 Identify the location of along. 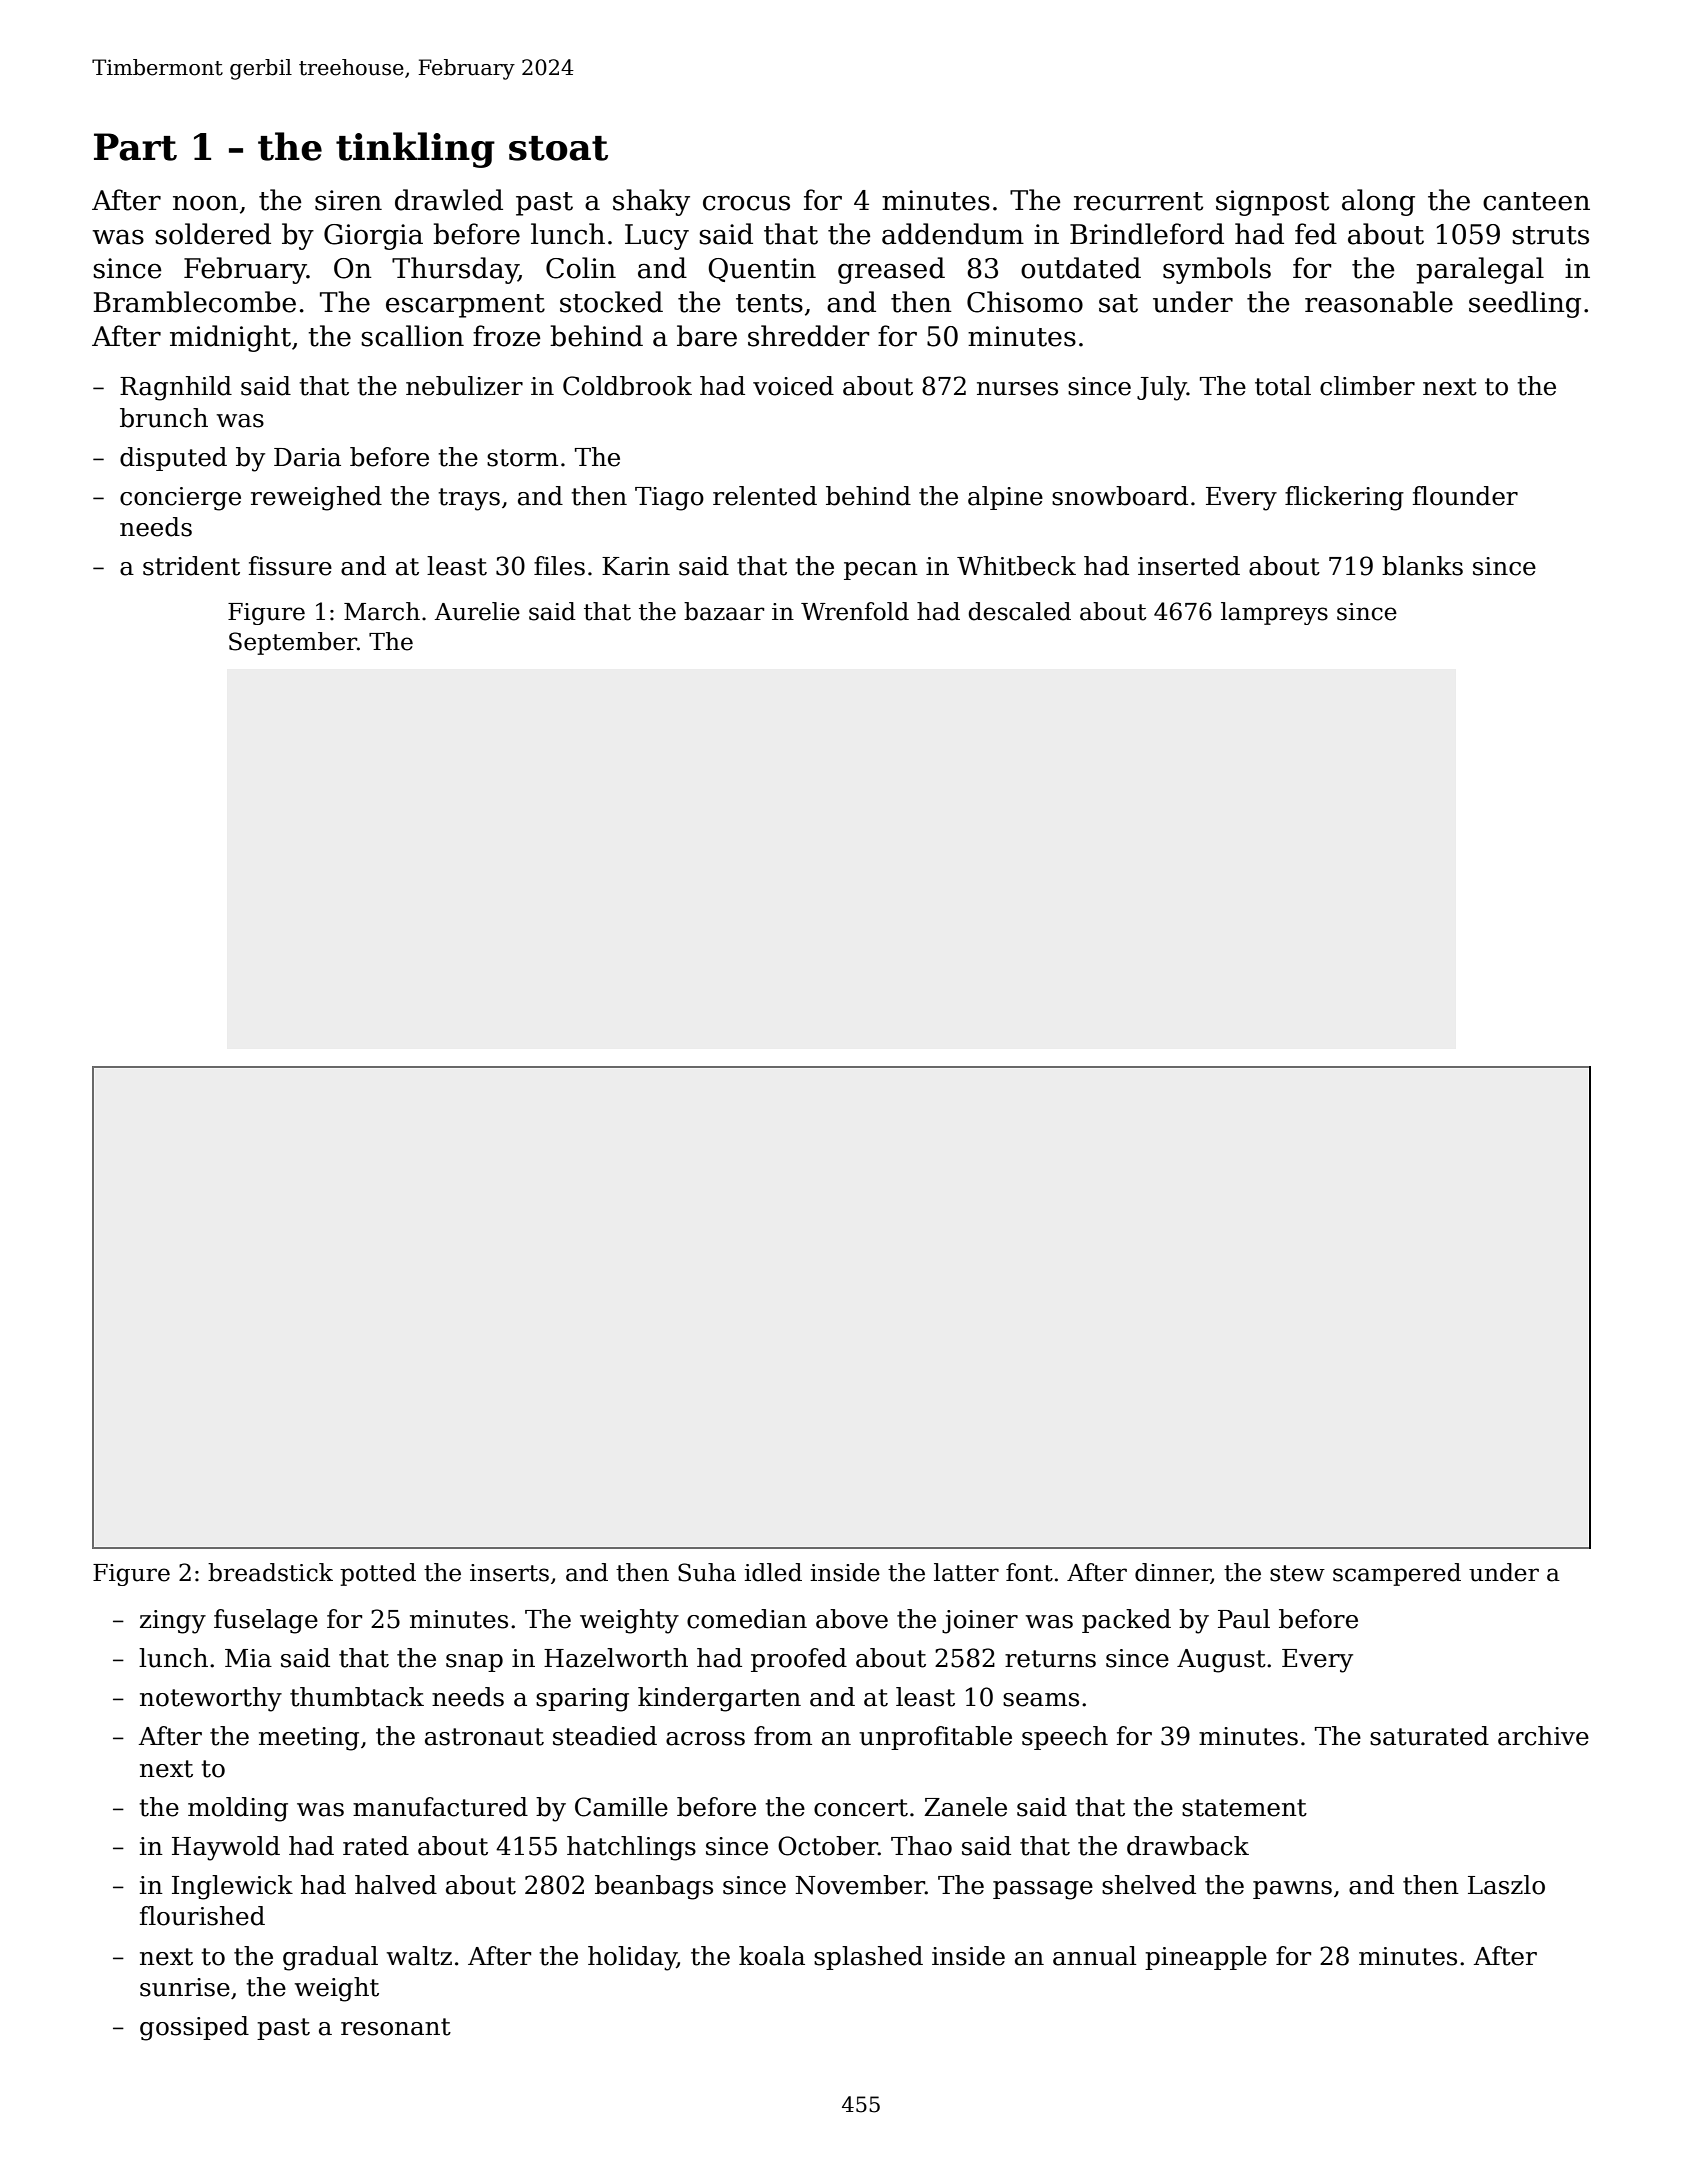
(1378, 202).
